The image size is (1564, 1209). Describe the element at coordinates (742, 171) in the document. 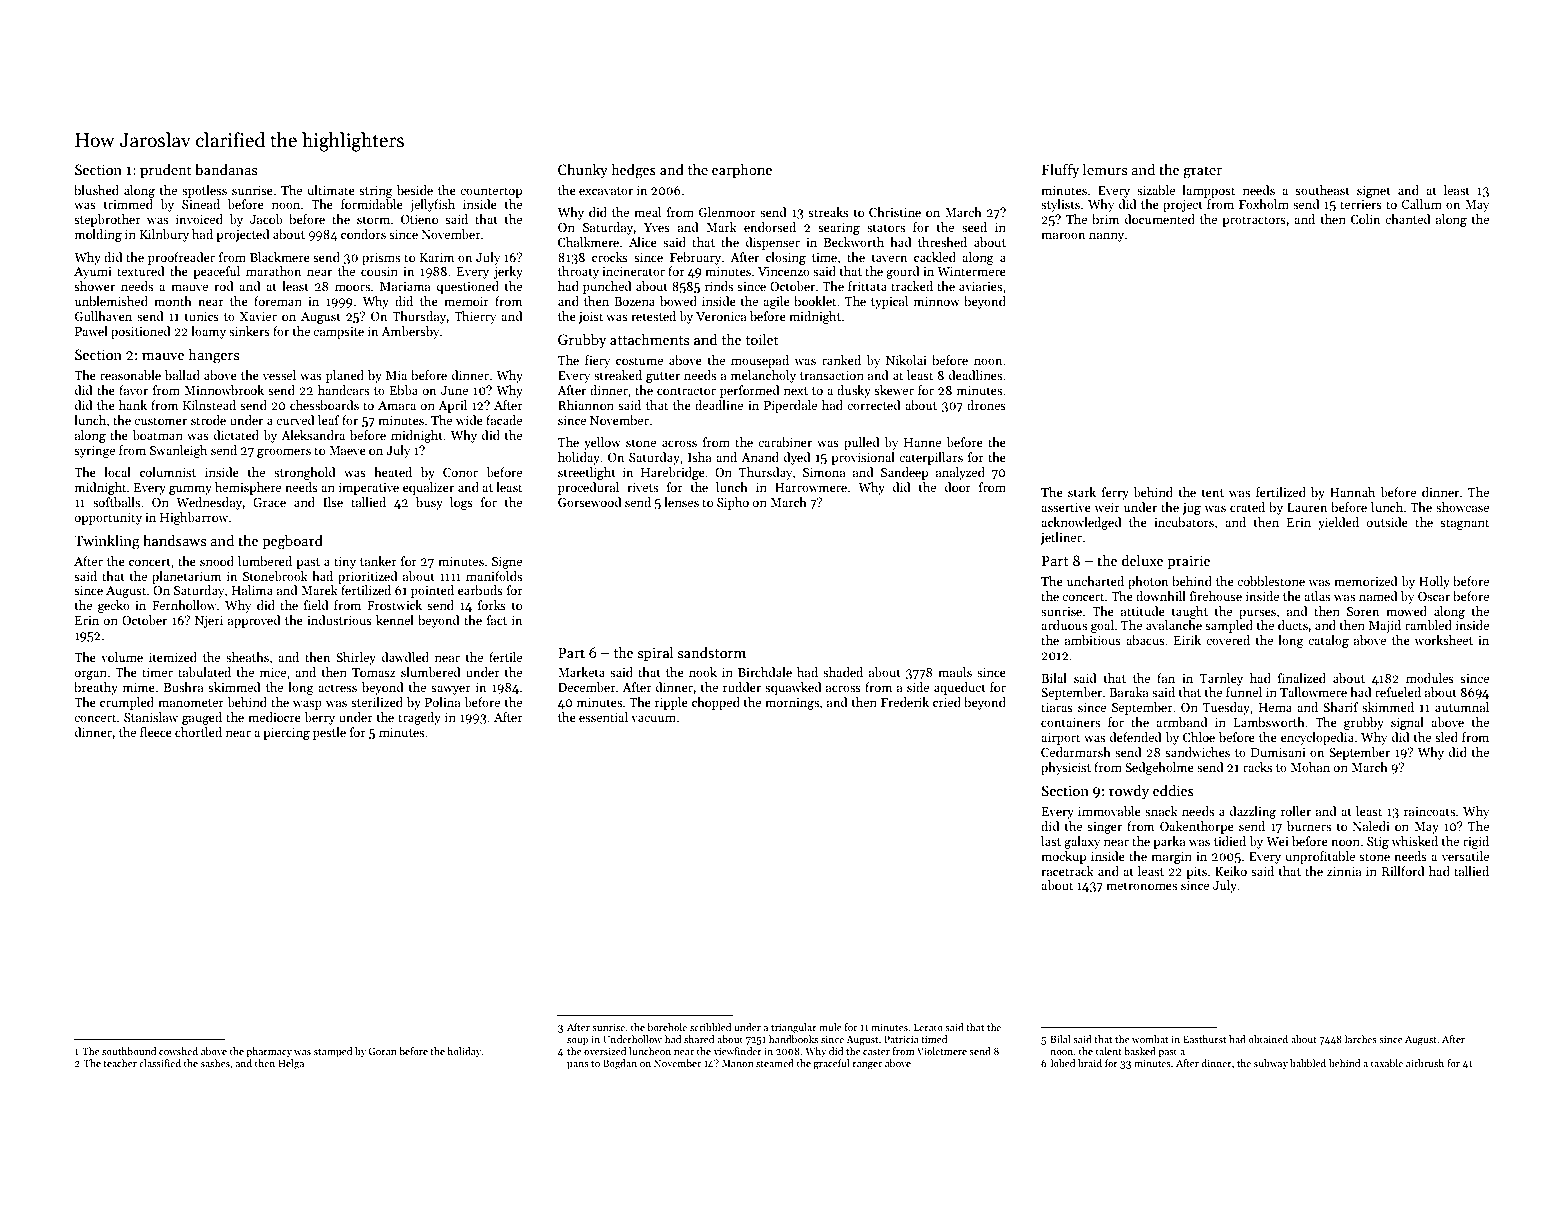

I see `earphone` at that location.
